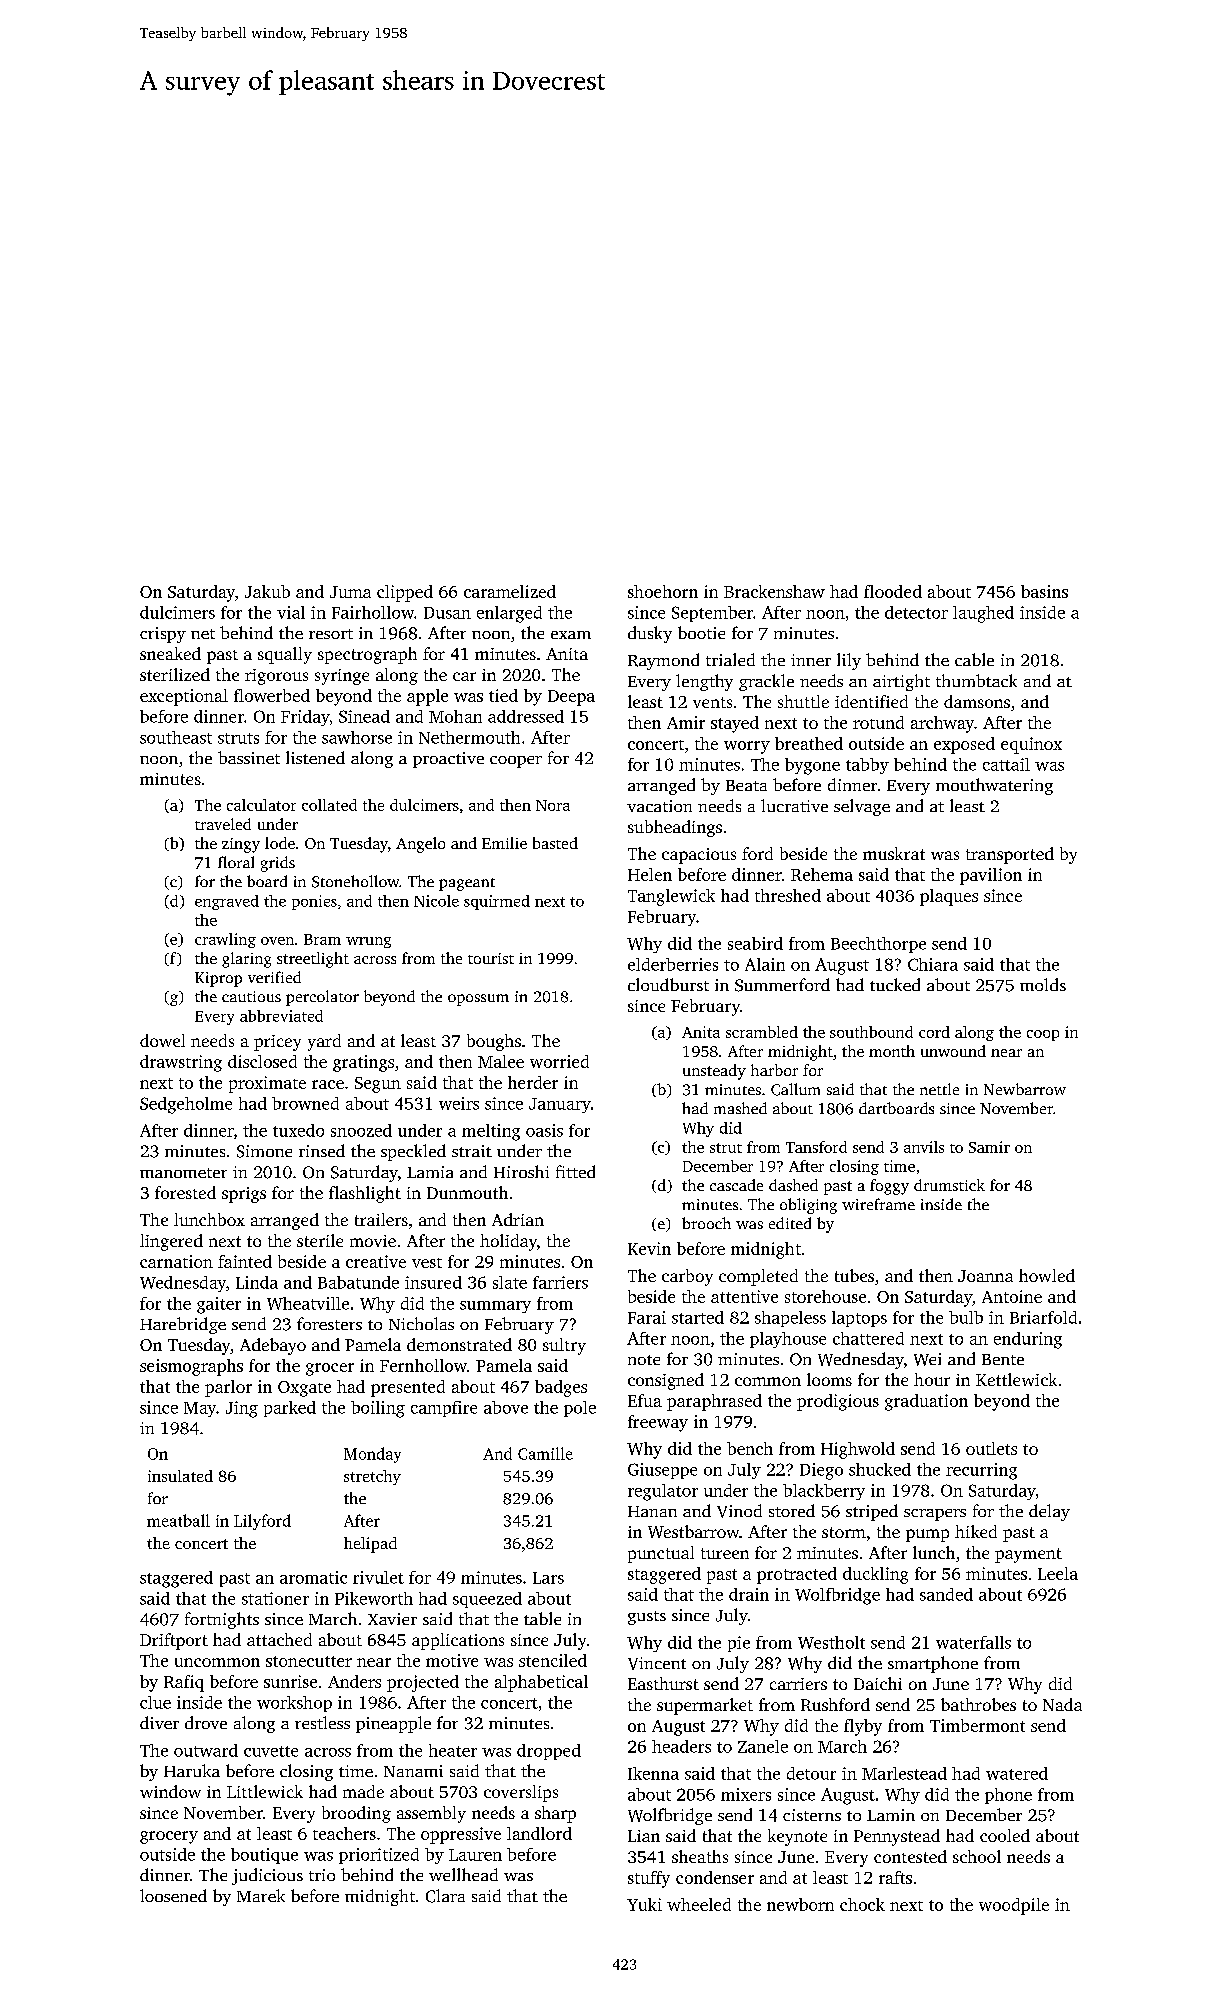 Image resolution: width=1224 pixels, height=2016 pixels. I want to click on shuttle, so click(803, 701).
